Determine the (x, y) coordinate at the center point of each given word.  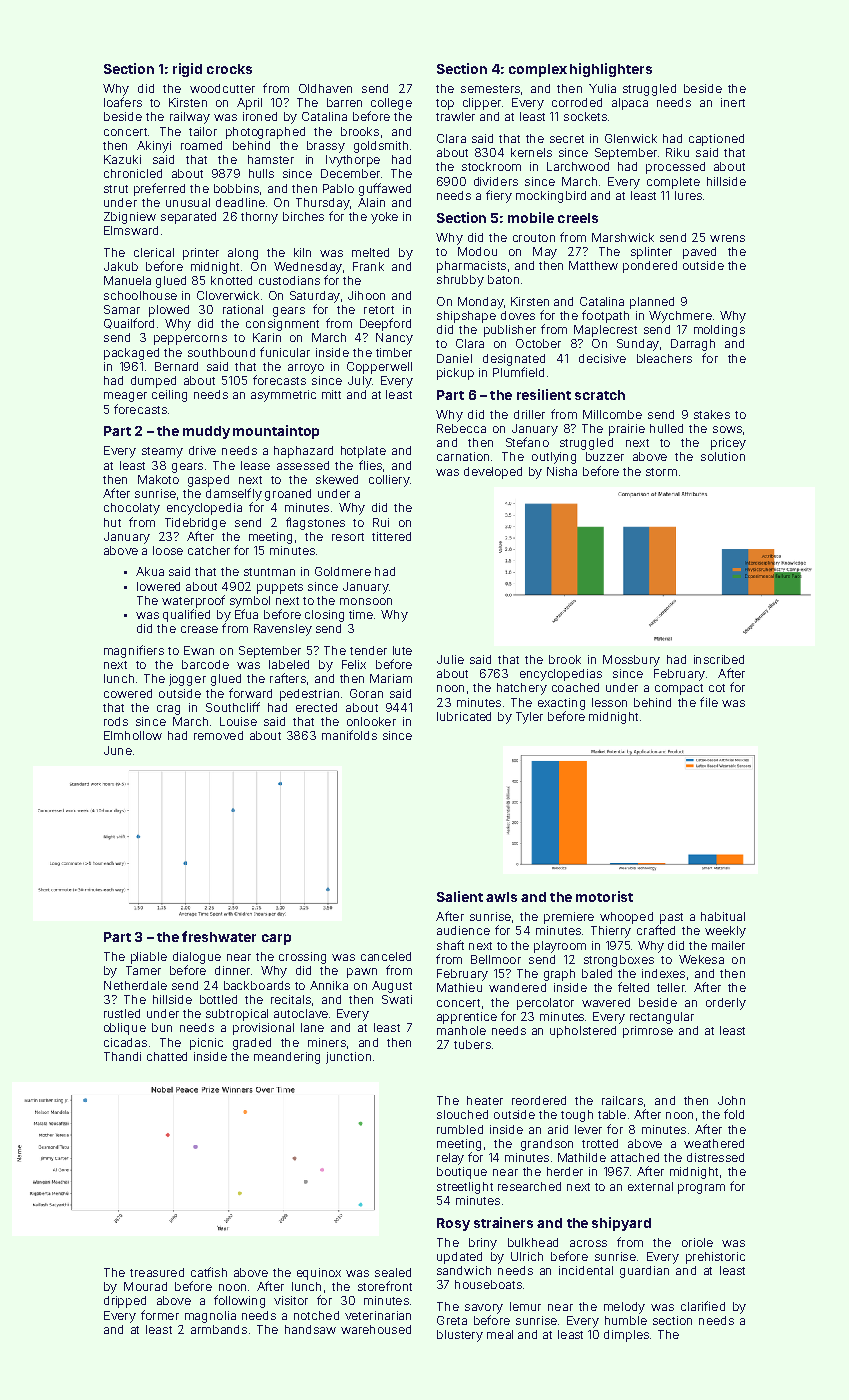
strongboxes (619, 961)
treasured (157, 1272)
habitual (723, 916)
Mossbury (631, 661)
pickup (455, 374)
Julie (450, 659)
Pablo (338, 188)
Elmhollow (133, 735)
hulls (261, 173)
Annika (329, 985)
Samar (122, 309)
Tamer (143, 970)
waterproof (193, 601)
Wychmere (680, 317)
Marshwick (623, 237)
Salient (460, 896)
